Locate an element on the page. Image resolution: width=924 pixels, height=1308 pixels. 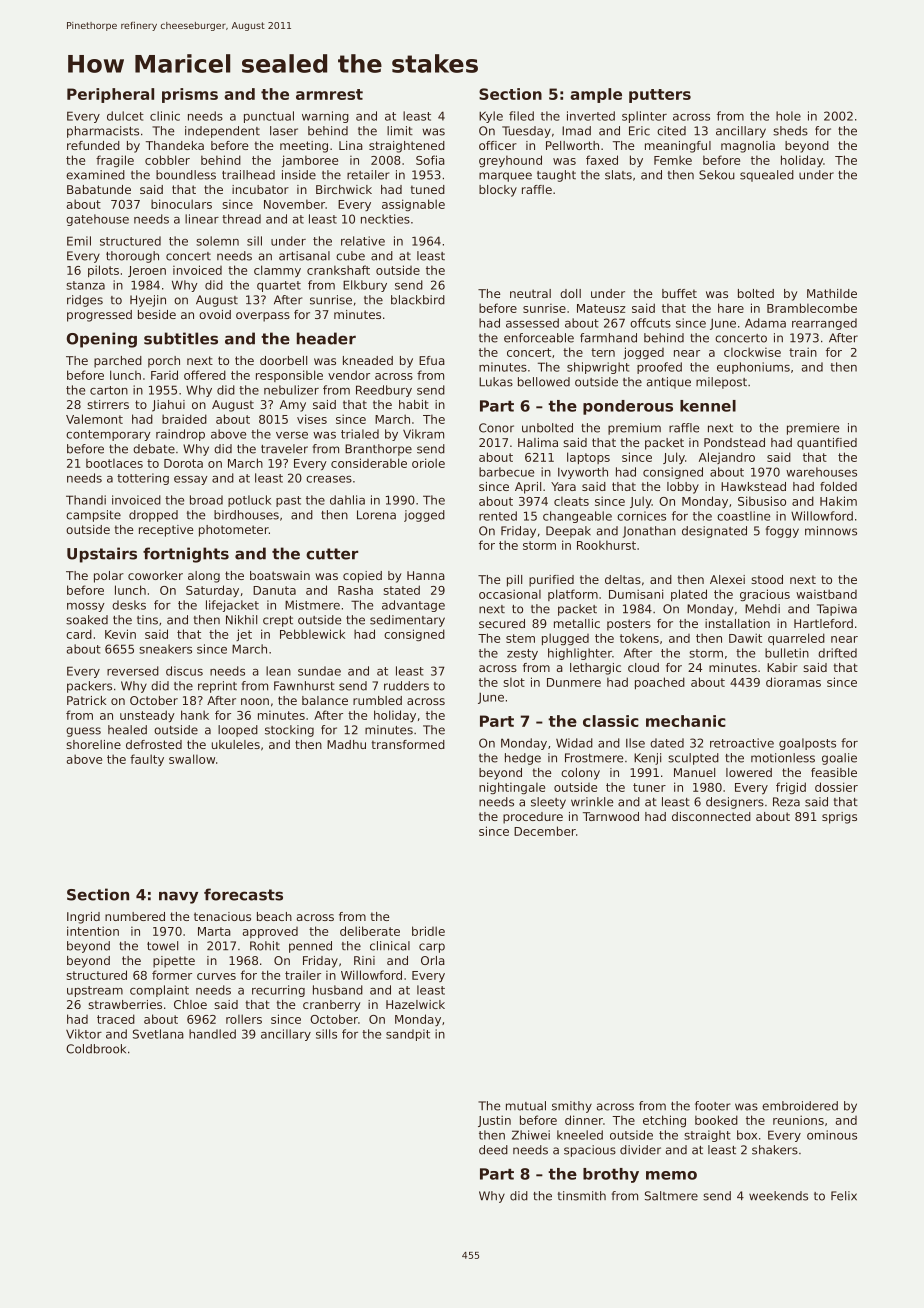
Kevin is located at coordinates (120, 634).
